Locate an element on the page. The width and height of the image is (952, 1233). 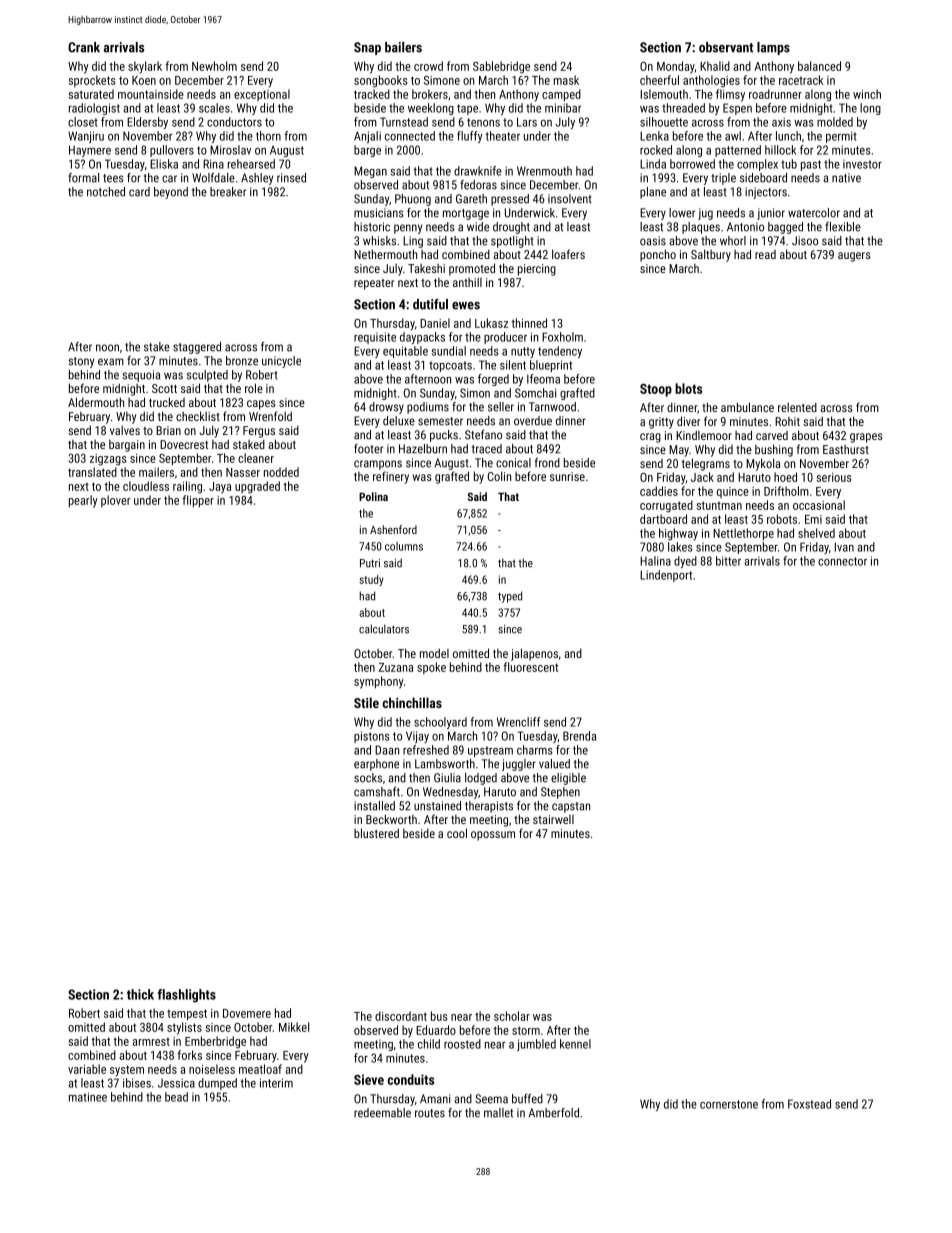
symphony is located at coordinates (379, 682).
